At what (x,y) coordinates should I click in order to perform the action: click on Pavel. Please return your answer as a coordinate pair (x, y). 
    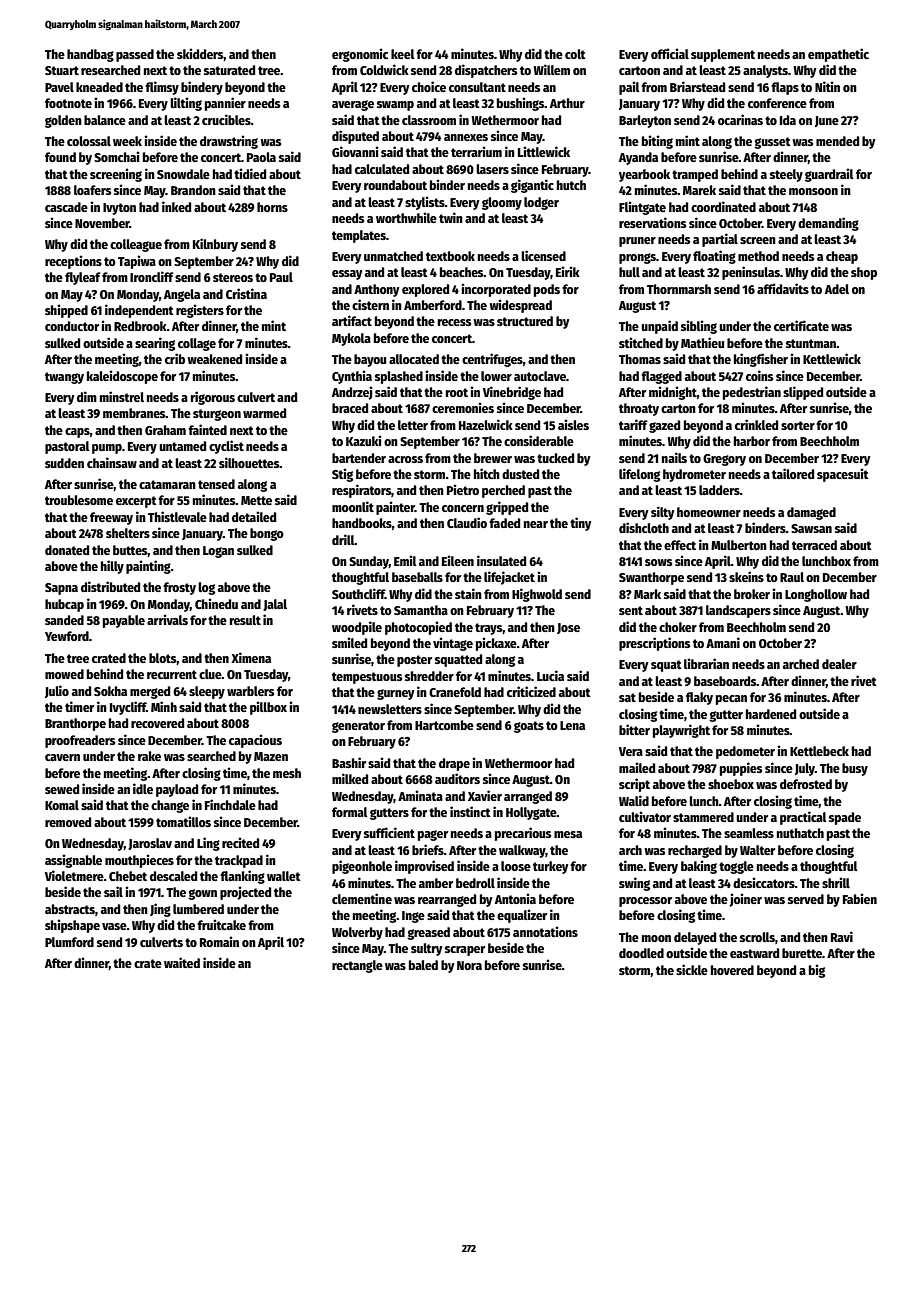
    Looking at the image, I should click on (59, 87).
